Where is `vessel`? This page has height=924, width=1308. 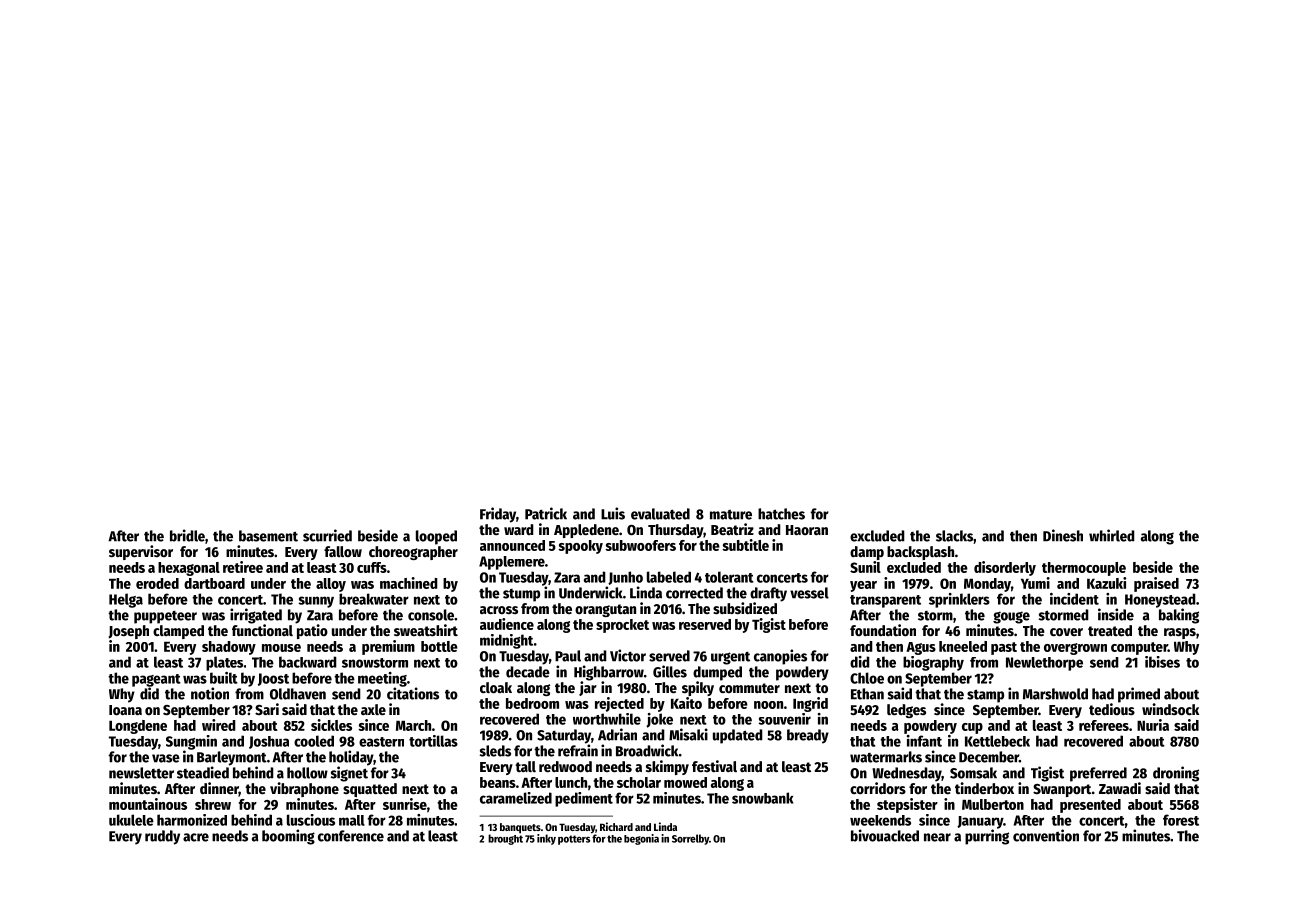
vessel is located at coordinates (809, 593).
